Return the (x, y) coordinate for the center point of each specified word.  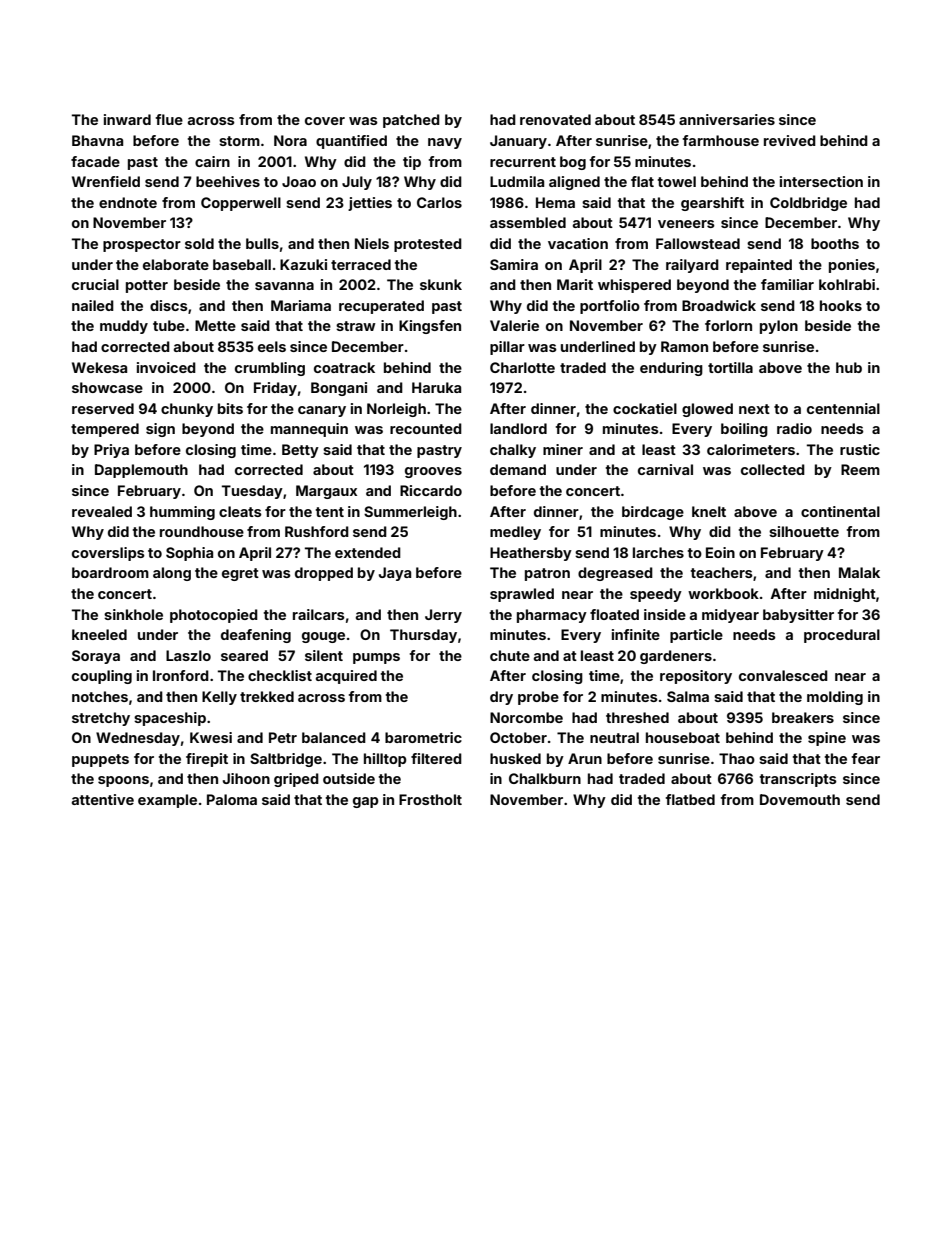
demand (518, 469)
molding (835, 698)
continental (840, 511)
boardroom (110, 572)
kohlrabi (847, 284)
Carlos (439, 202)
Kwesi (211, 737)
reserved (103, 408)
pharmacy (552, 616)
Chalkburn (545, 778)
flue (169, 119)
